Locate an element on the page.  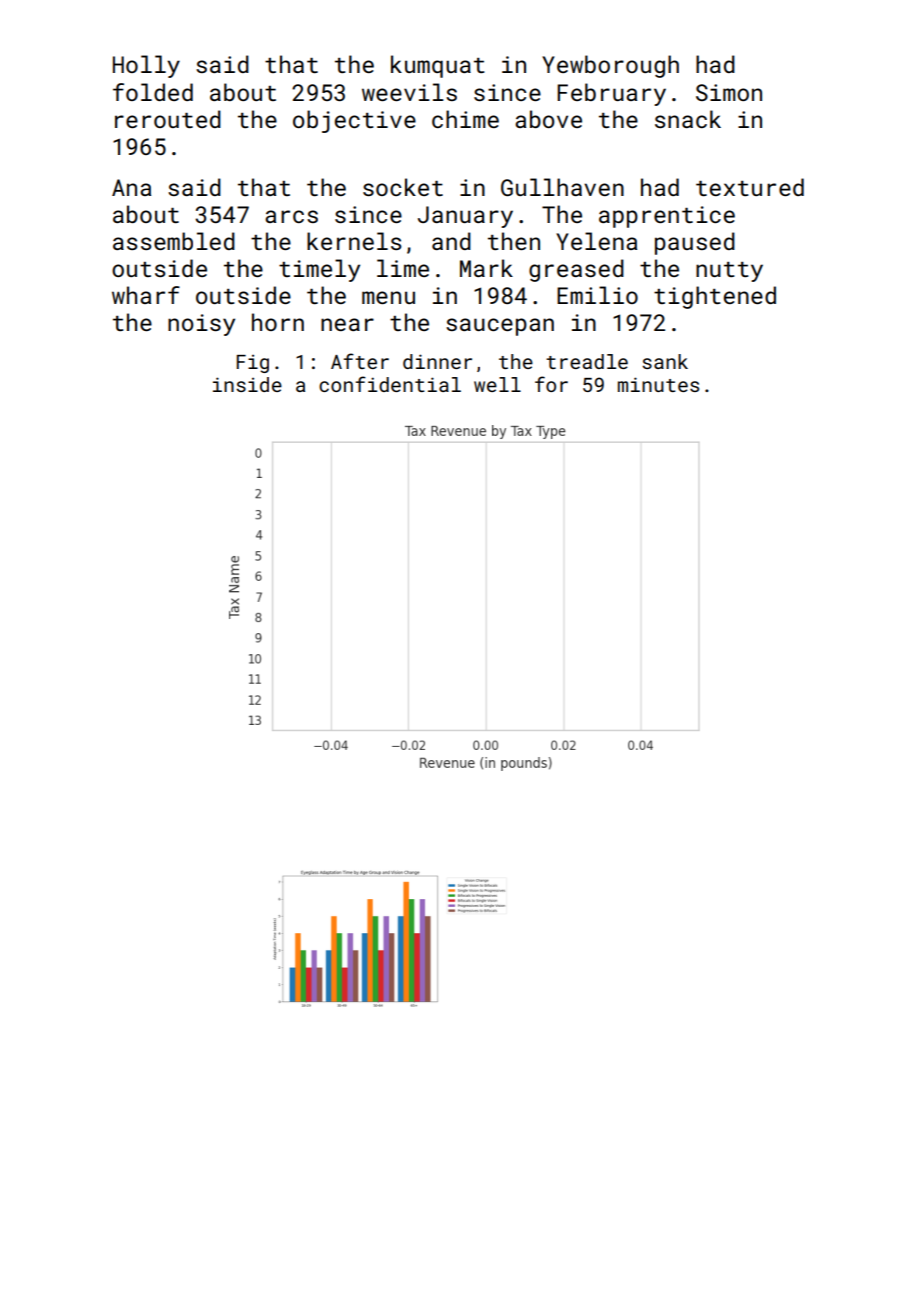
Simon is located at coordinates (729, 92).
